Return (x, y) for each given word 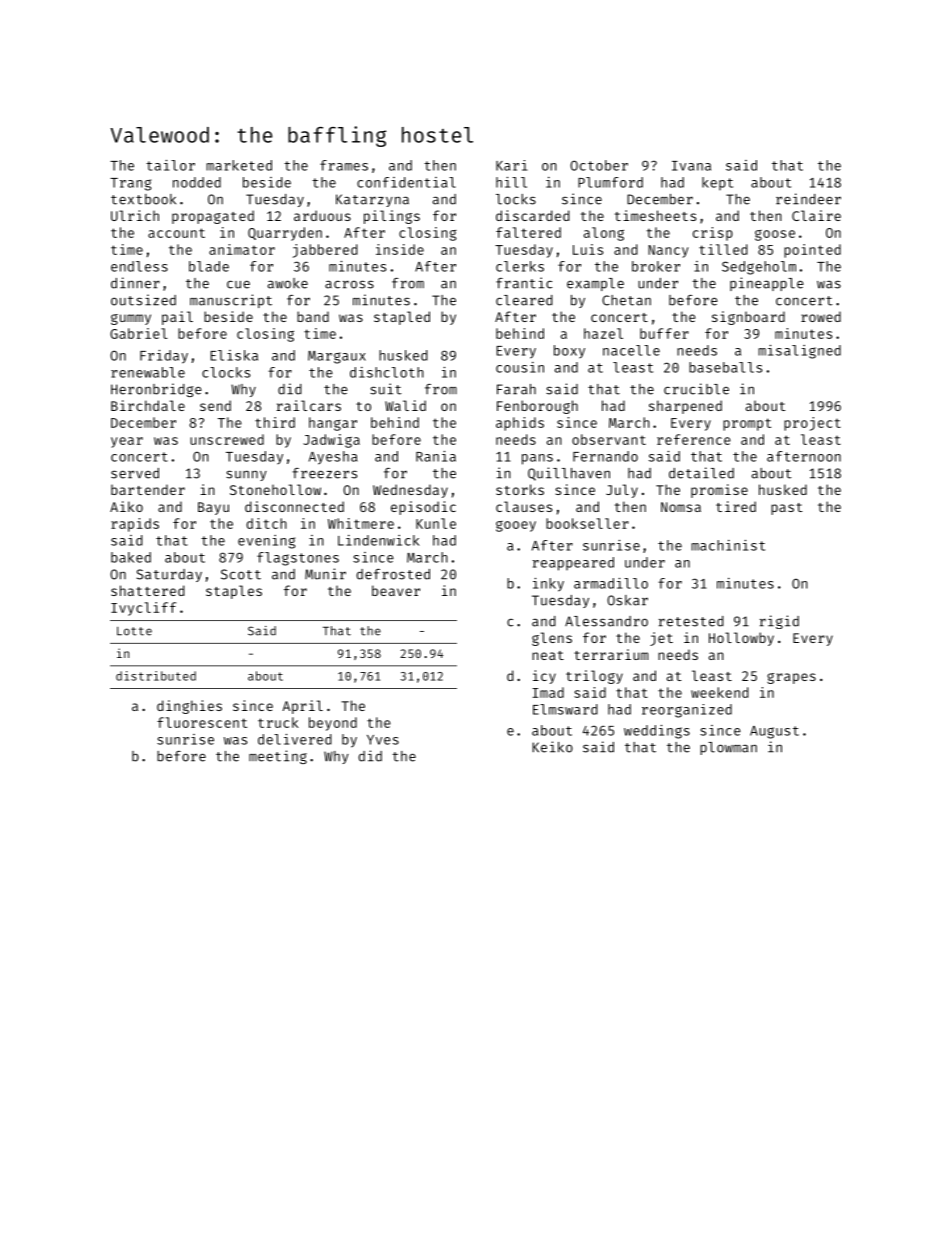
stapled (402, 318)
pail (177, 318)
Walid (405, 405)
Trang (130, 184)
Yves (383, 740)
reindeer (808, 199)
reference (694, 439)
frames (344, 165)
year (127, 442)
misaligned (799, 352)
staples (234, 592)
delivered (295, 739)
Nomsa (681, 507)
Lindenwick (378, 540)
